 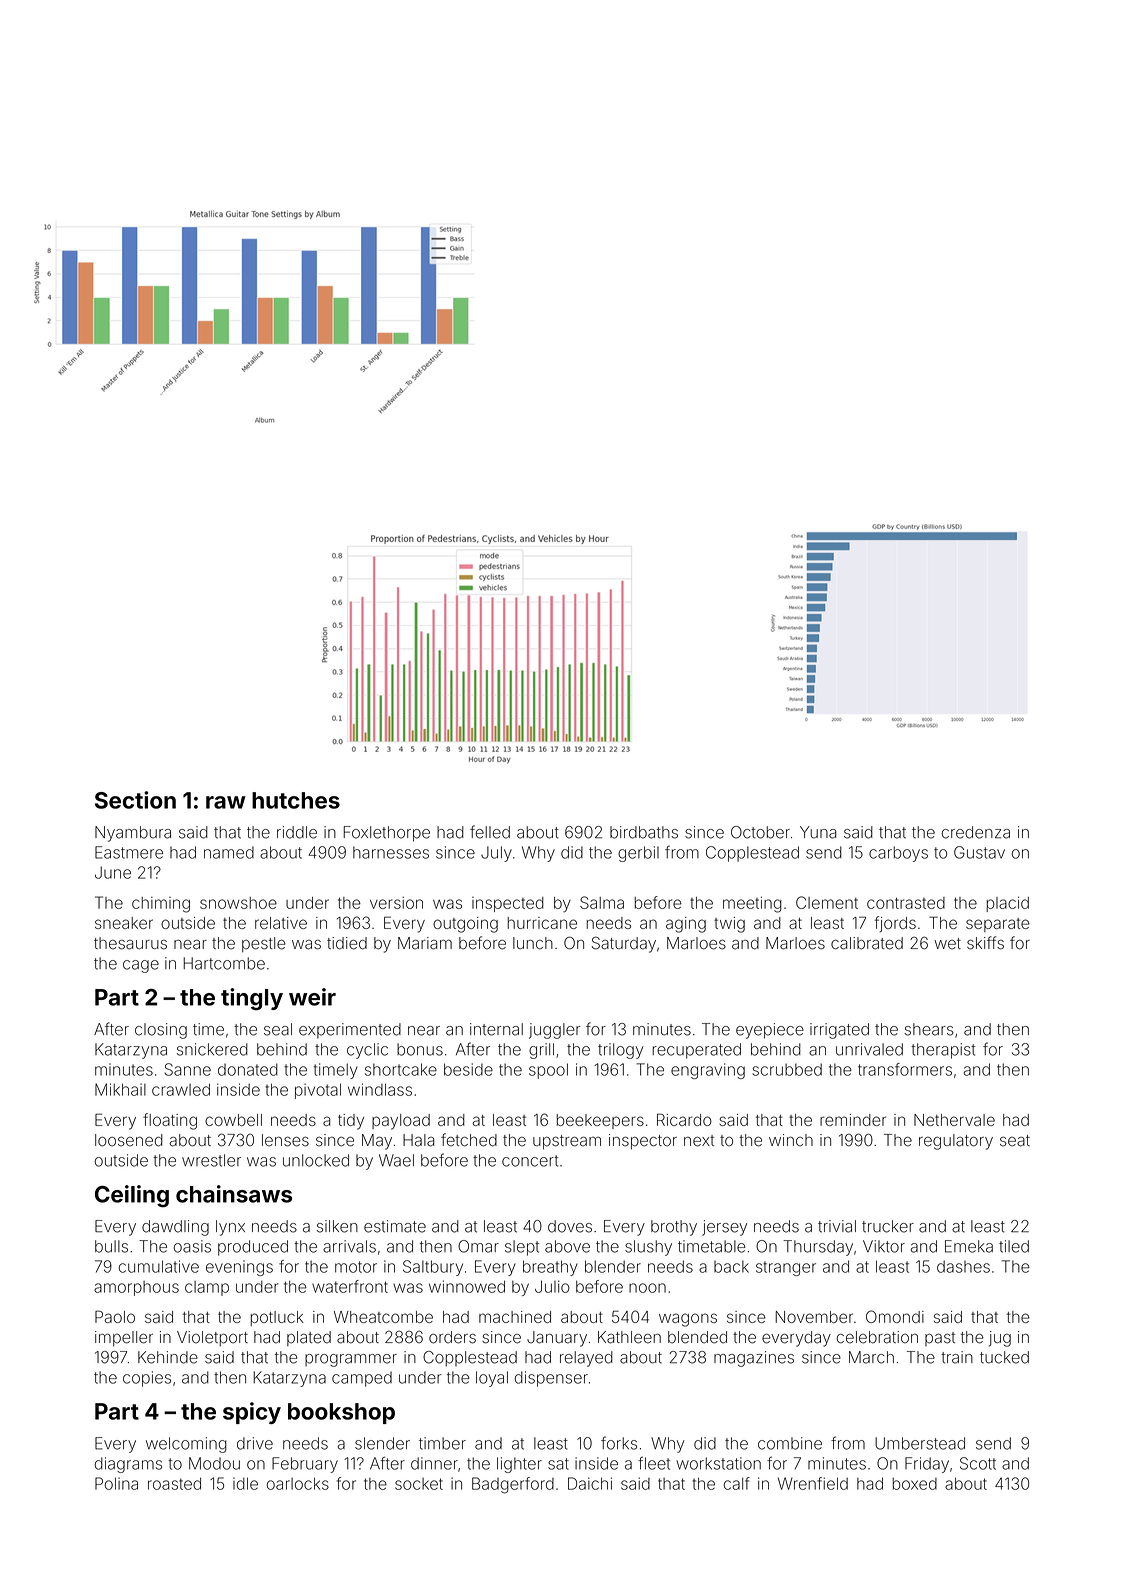 I want to click on felled, so click(x=490, y=832).
